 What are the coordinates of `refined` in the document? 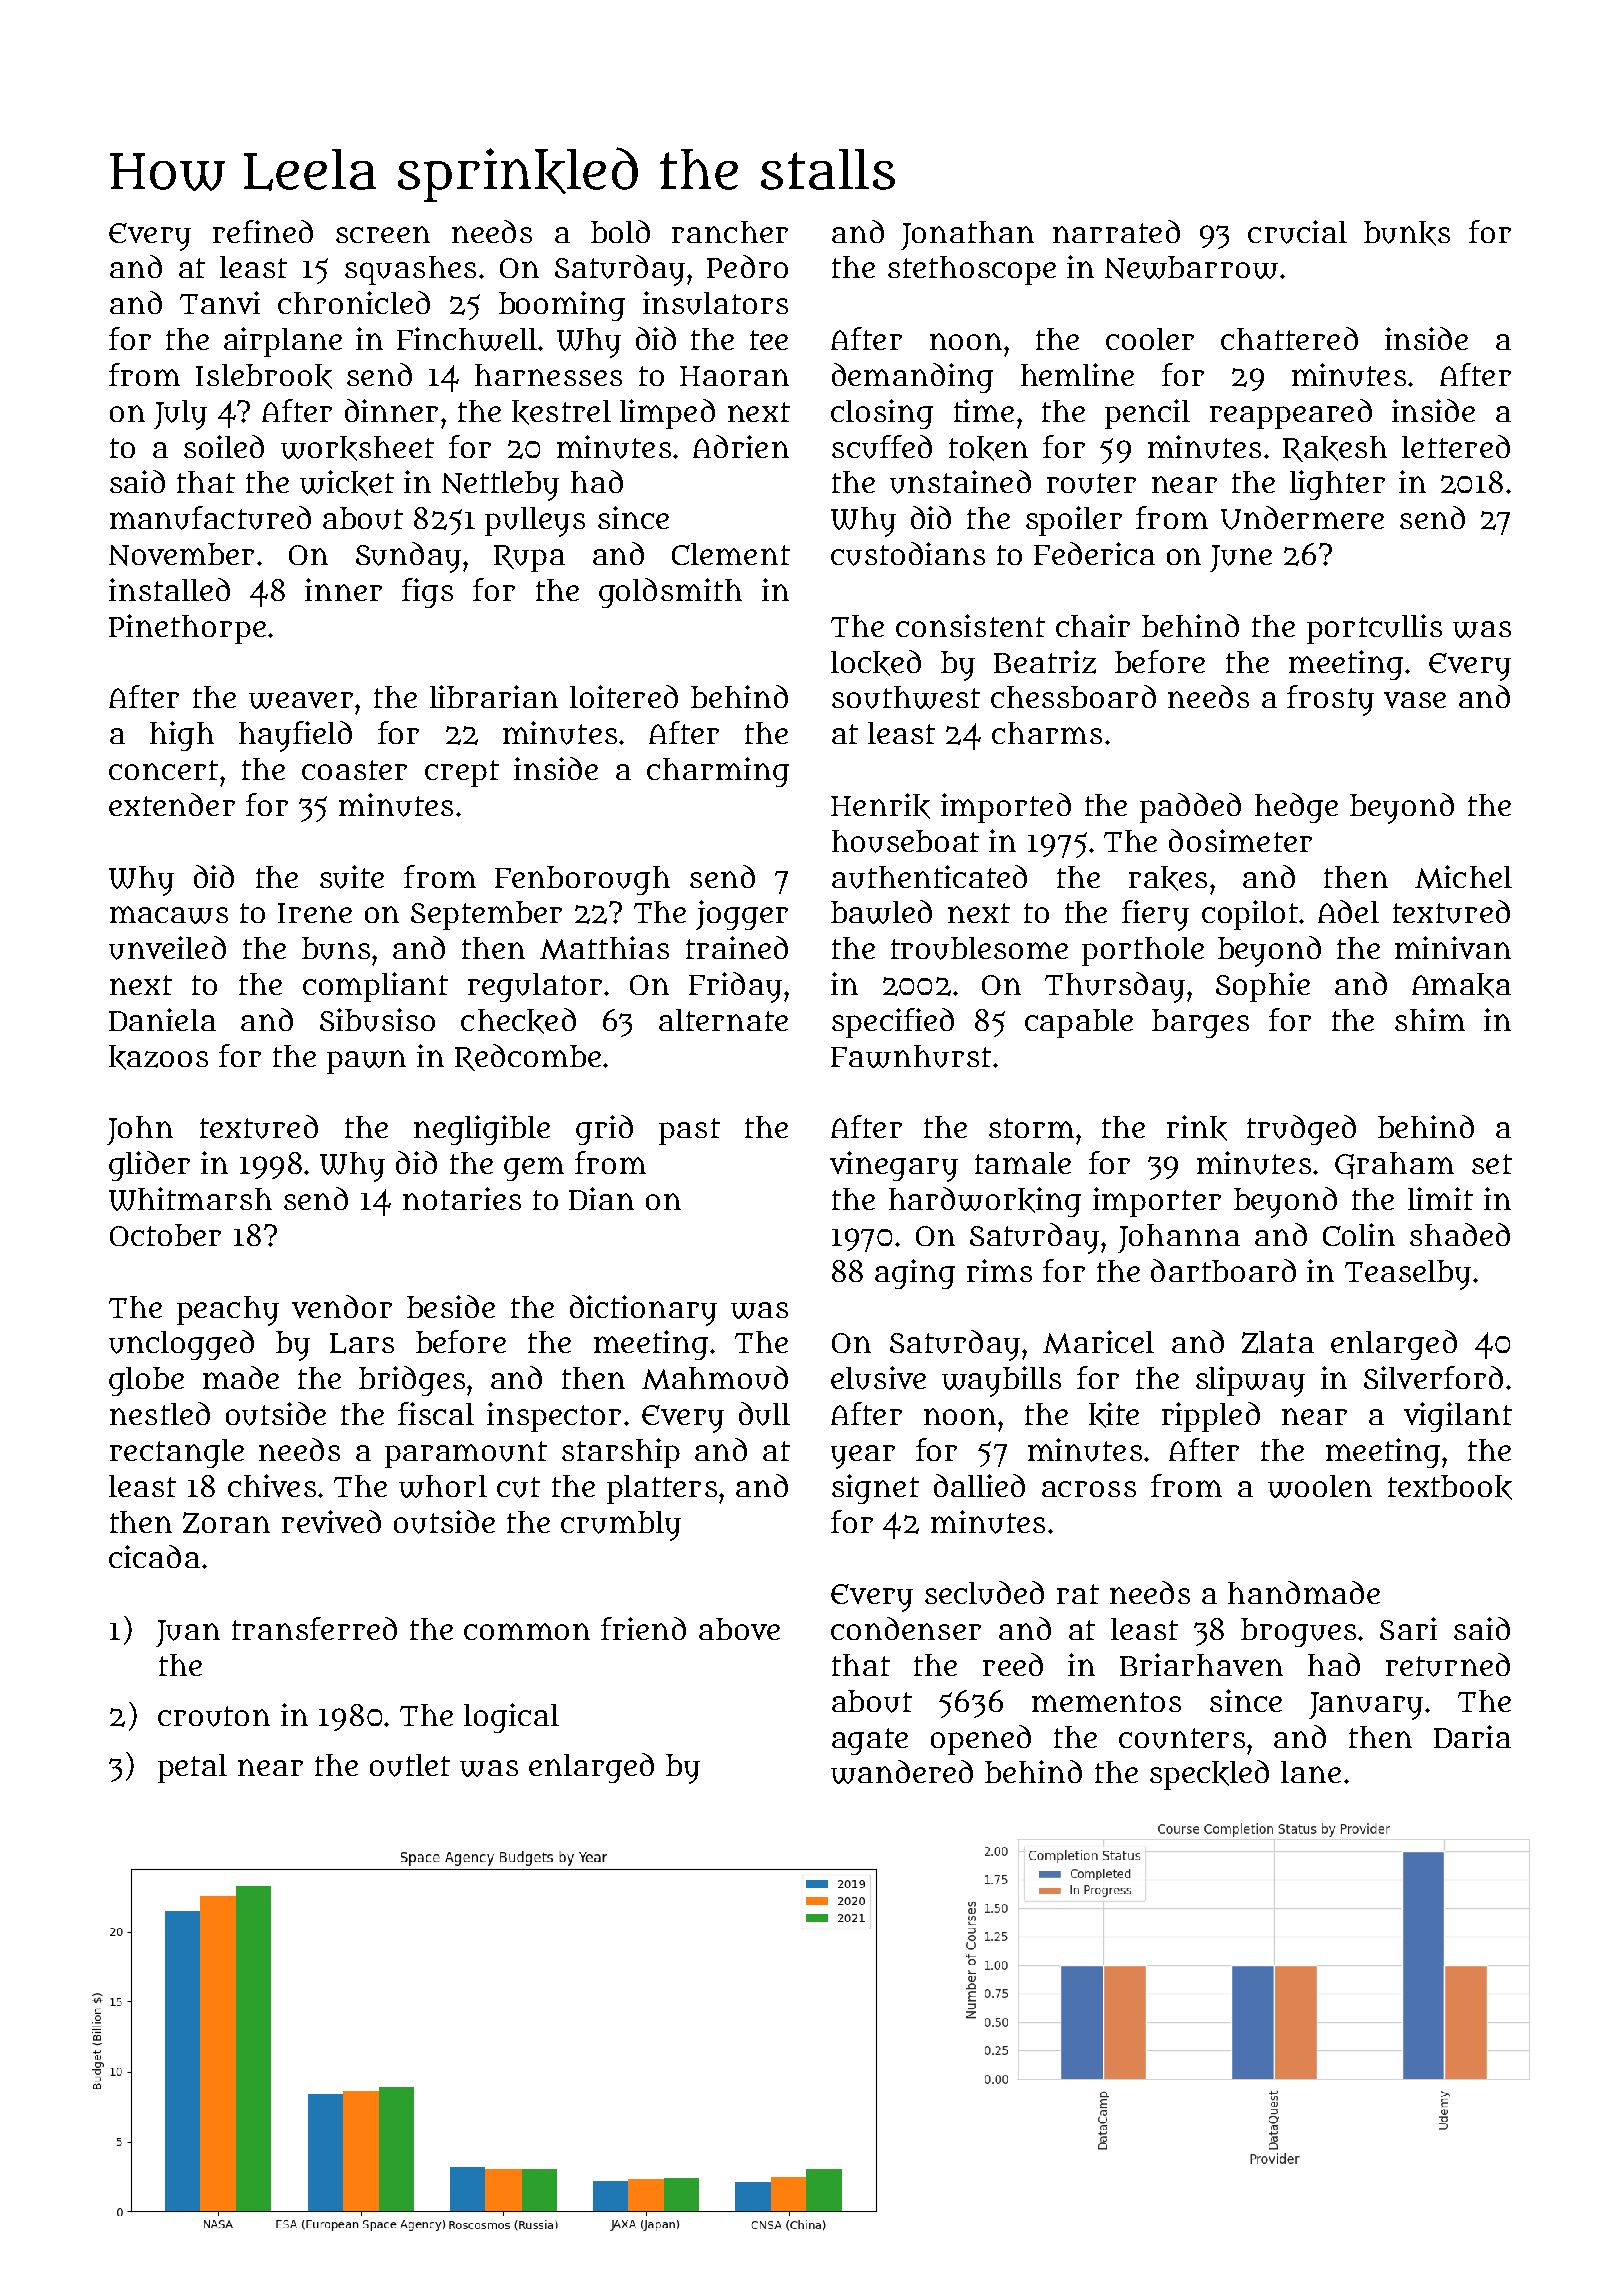 It's located at (263, 231).
